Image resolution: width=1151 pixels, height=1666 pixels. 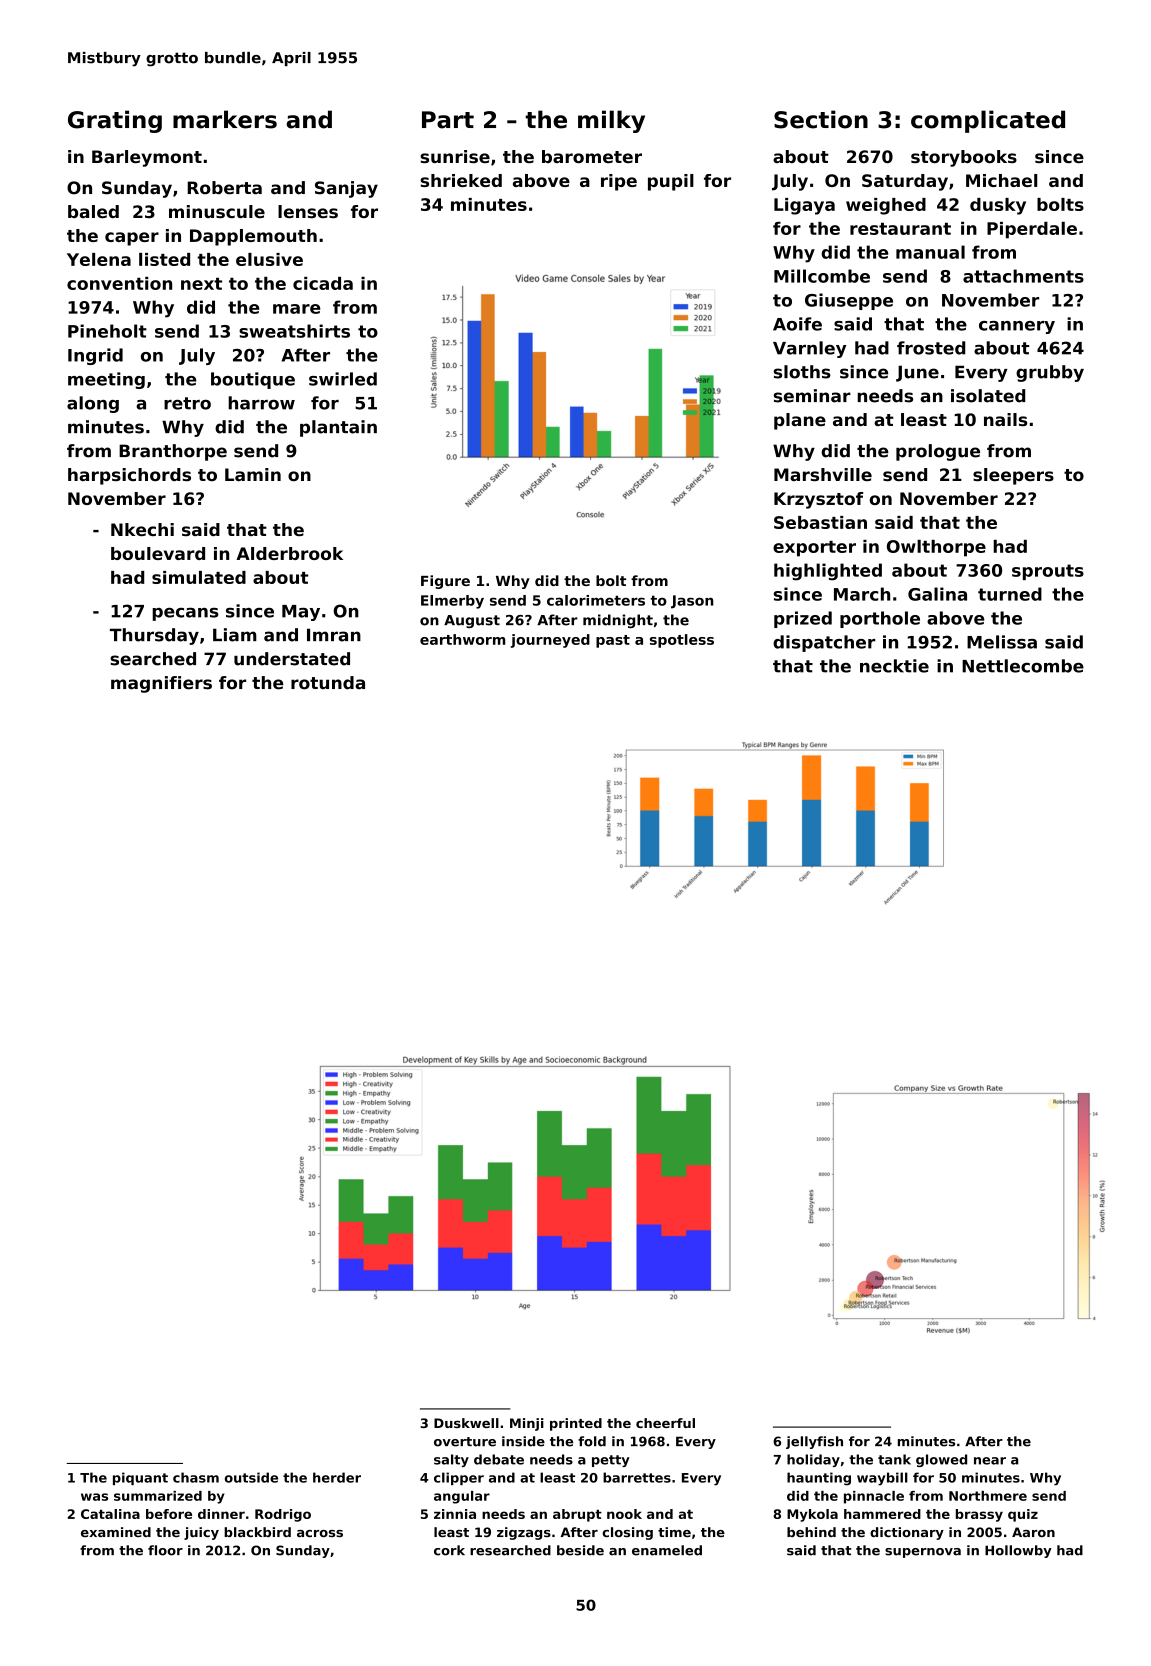 I want to click on chasm, so click(x=196, y=1477).
